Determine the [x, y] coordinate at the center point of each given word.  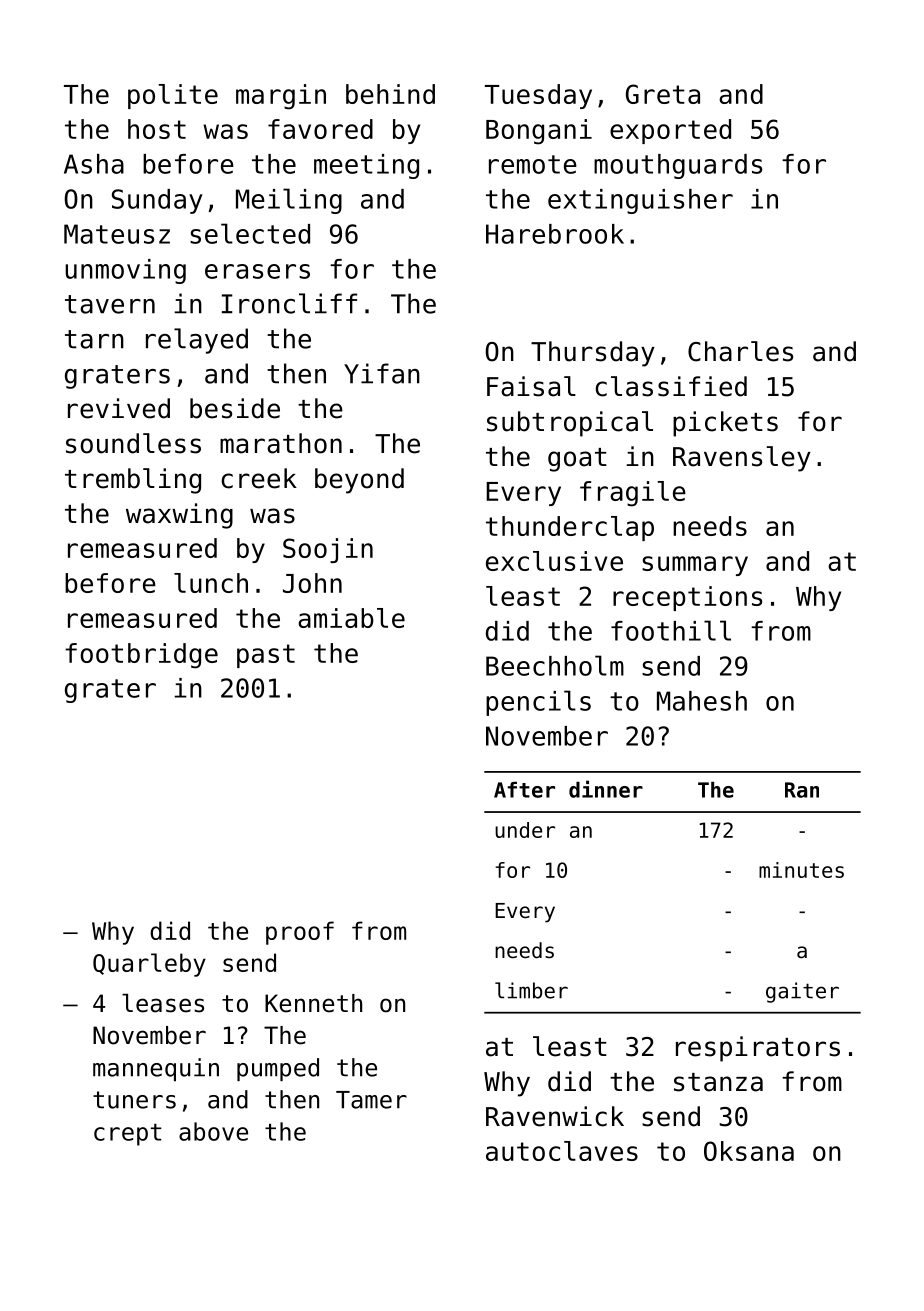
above [213, 1131]
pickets [725, 424]
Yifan [382, 373]
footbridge [141, 656]
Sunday [157, 201]
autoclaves [562, 1151]
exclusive [554, 561]
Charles [740, 351]
